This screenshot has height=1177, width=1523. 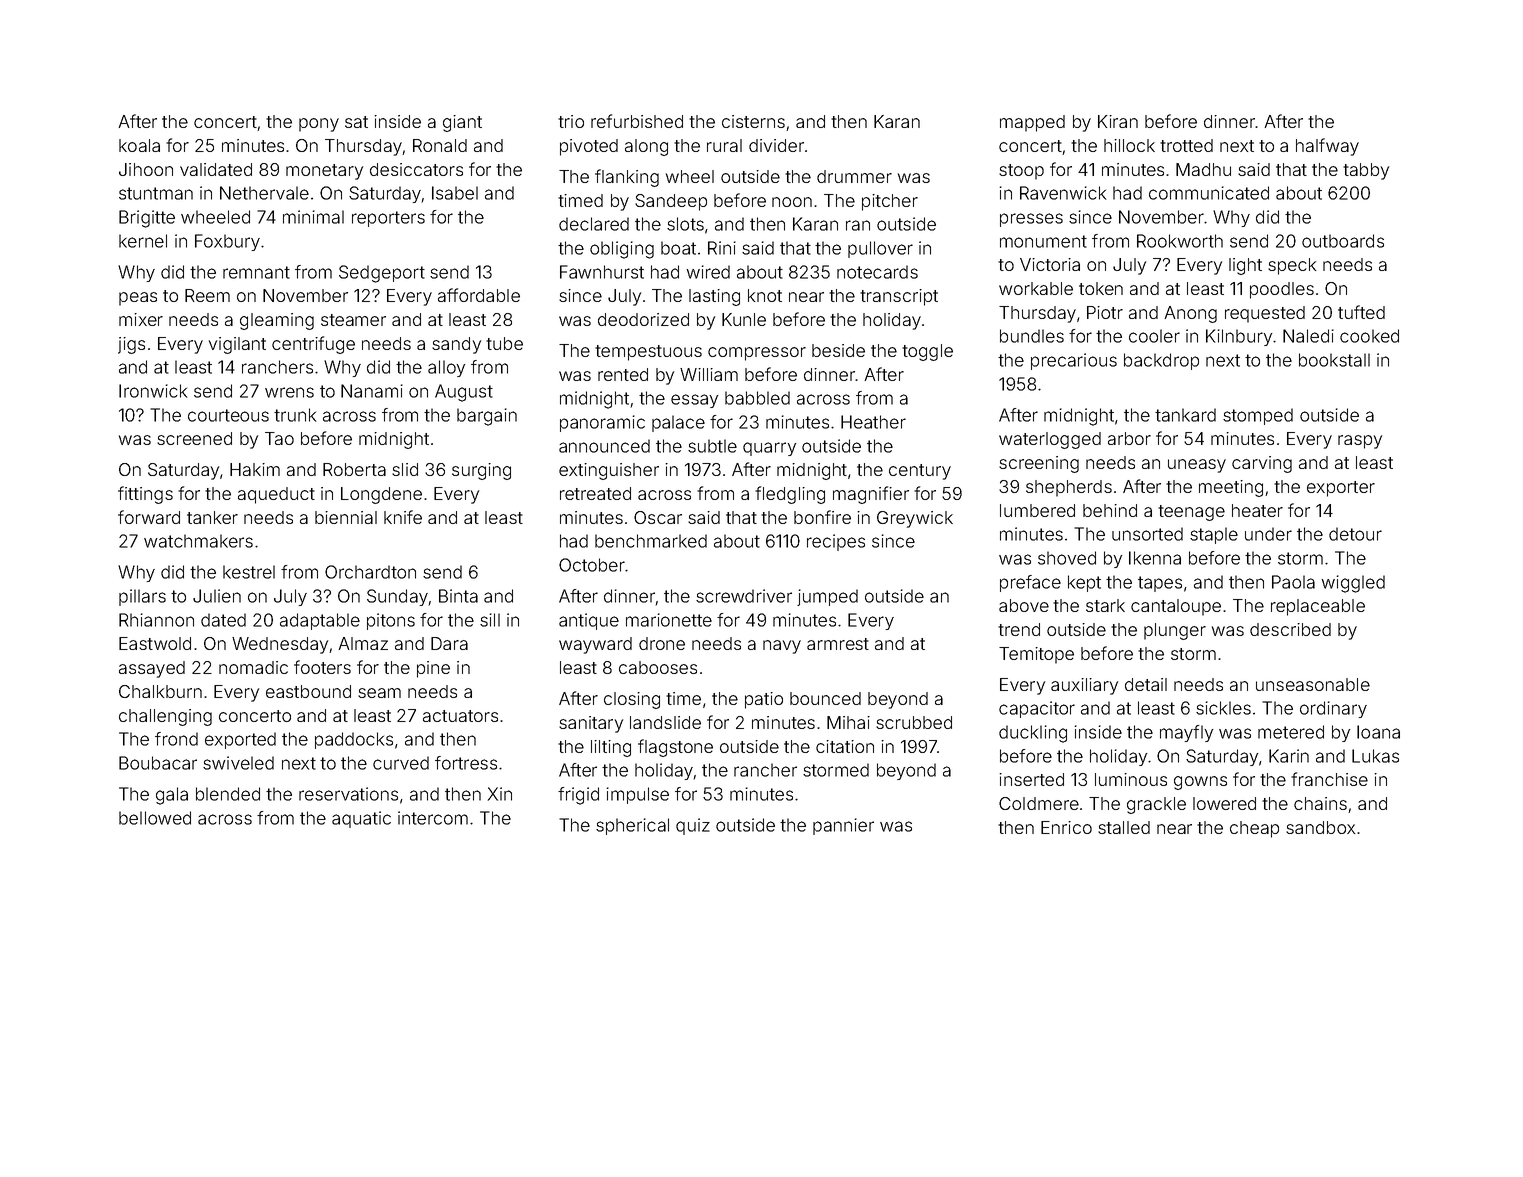 I want to click on gala, so click(x=172, y=796).
